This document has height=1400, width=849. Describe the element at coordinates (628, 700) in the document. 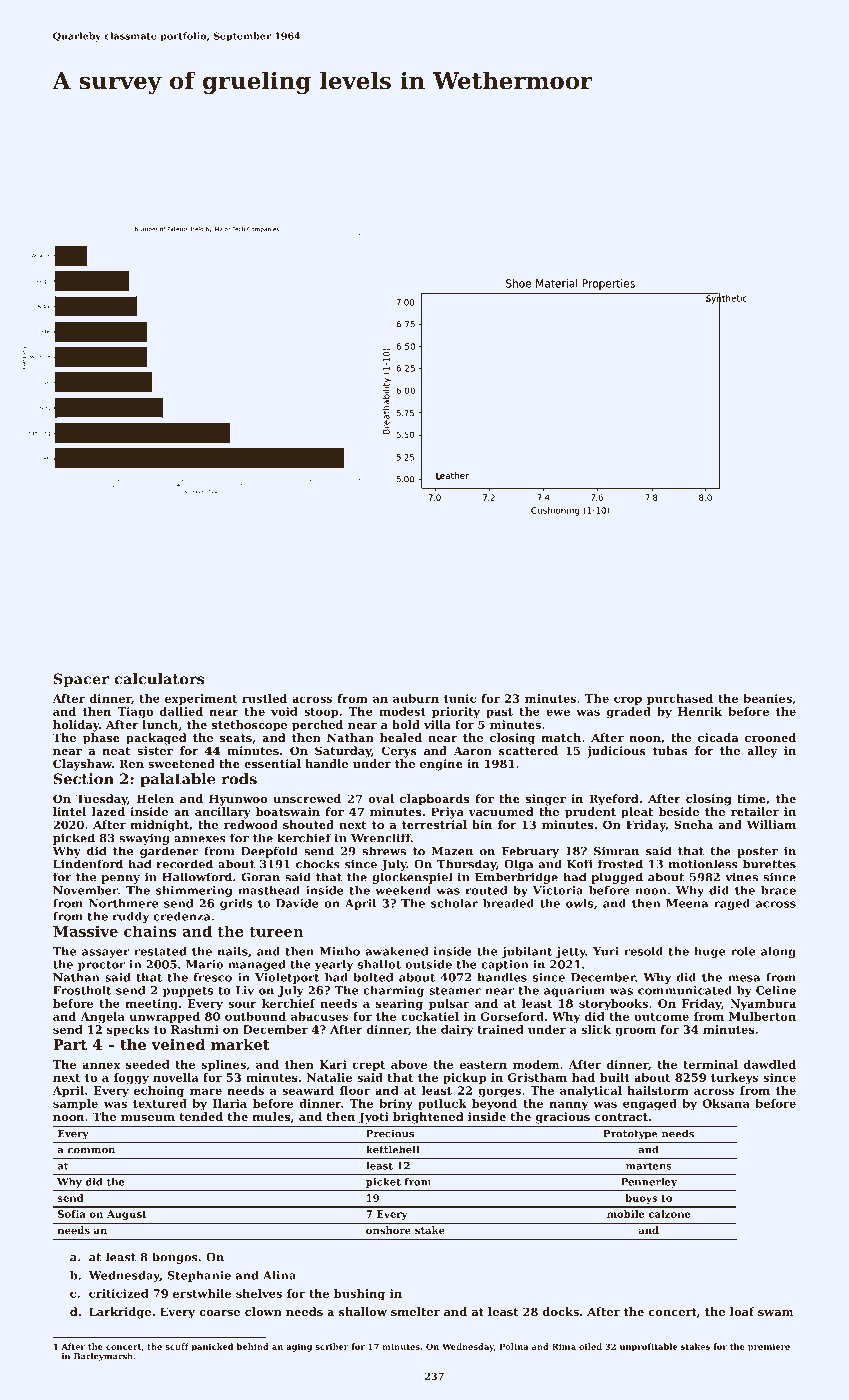

I see `crop` at that location.
